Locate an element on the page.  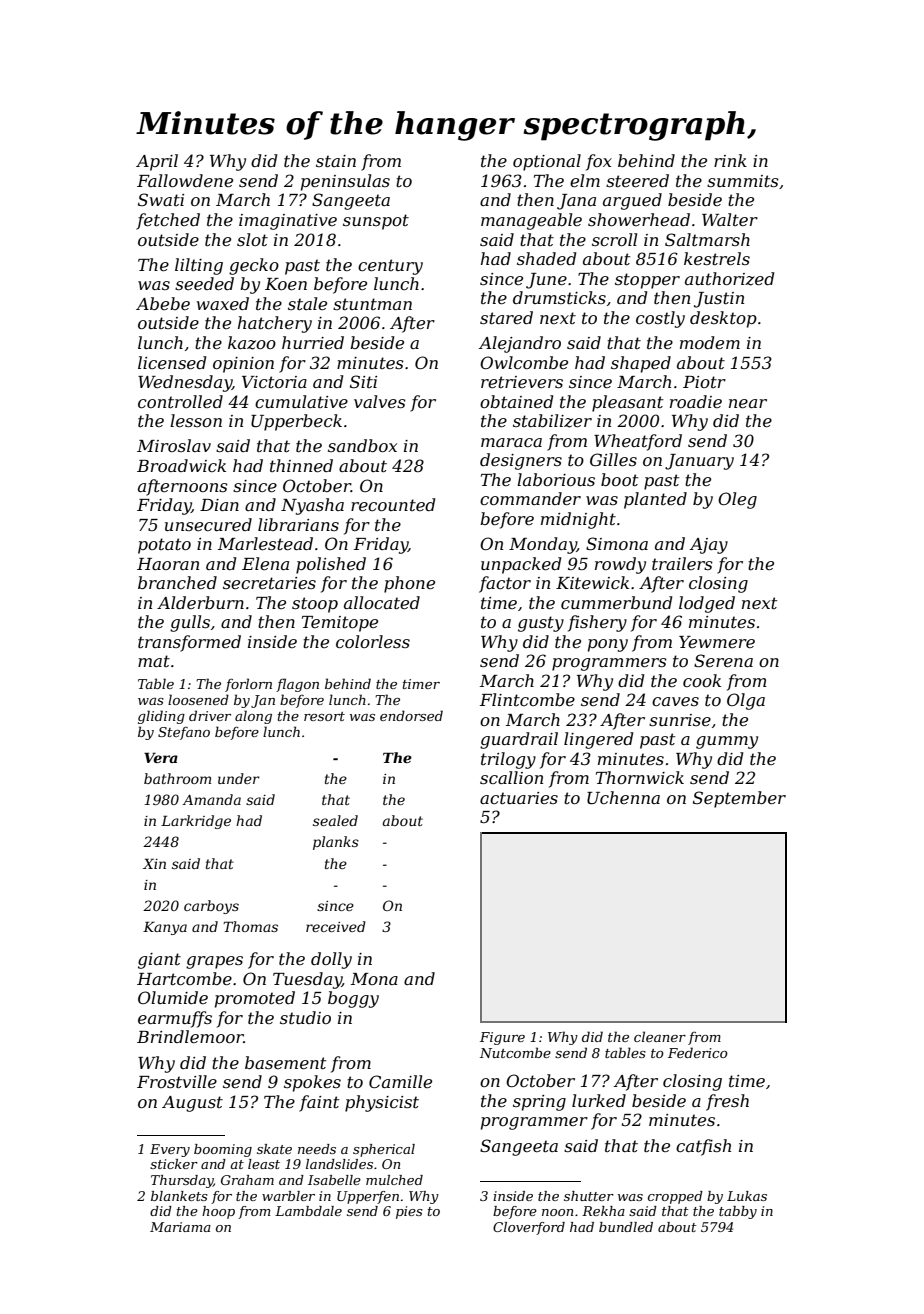
scallion is located at coordinates (511, 777).
